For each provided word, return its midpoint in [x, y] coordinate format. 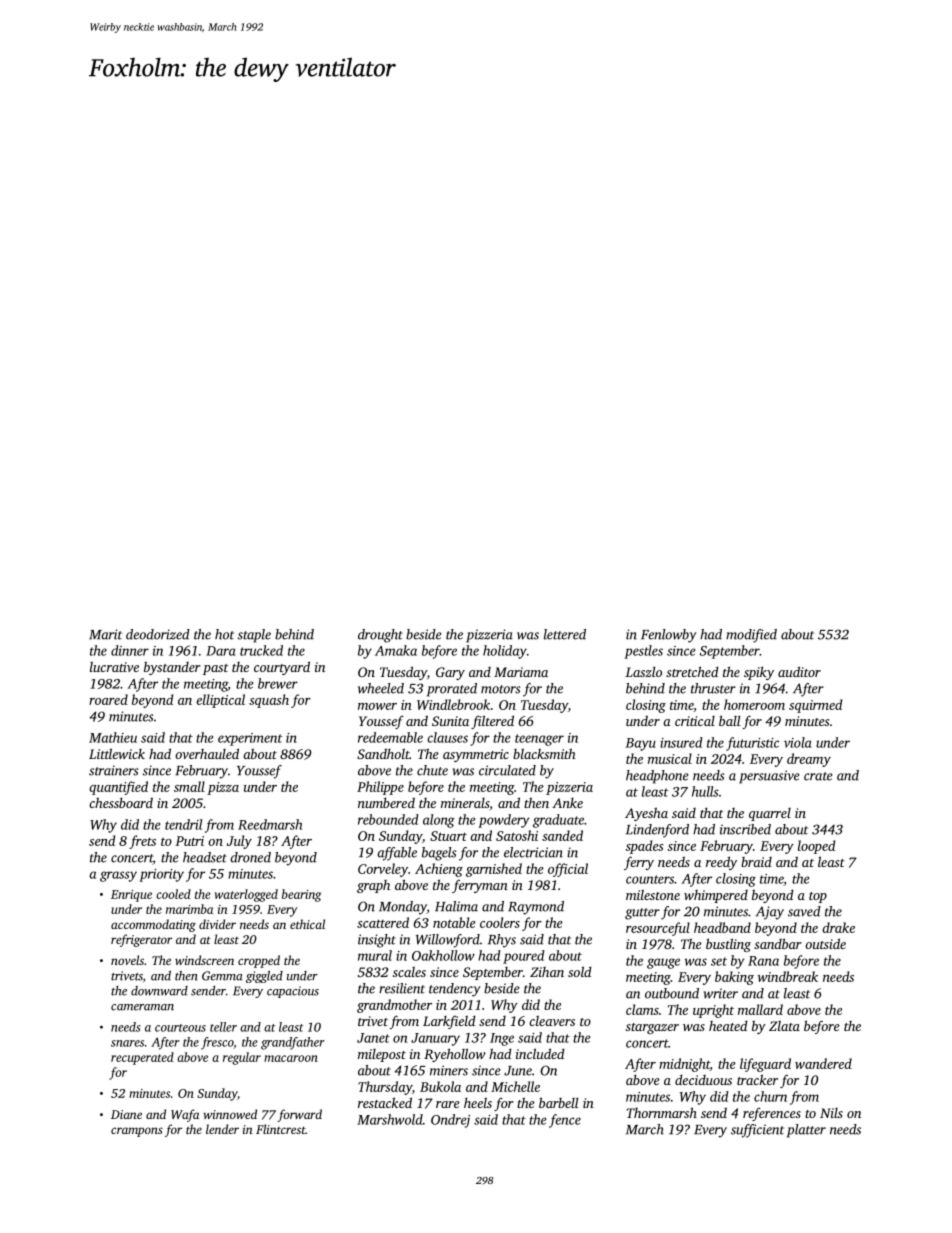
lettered [565, 634]
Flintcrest [281, 1129]
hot [224, 634]
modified [751, 636]
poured [524, 957]
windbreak [788, 976]
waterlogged [246, 895]
